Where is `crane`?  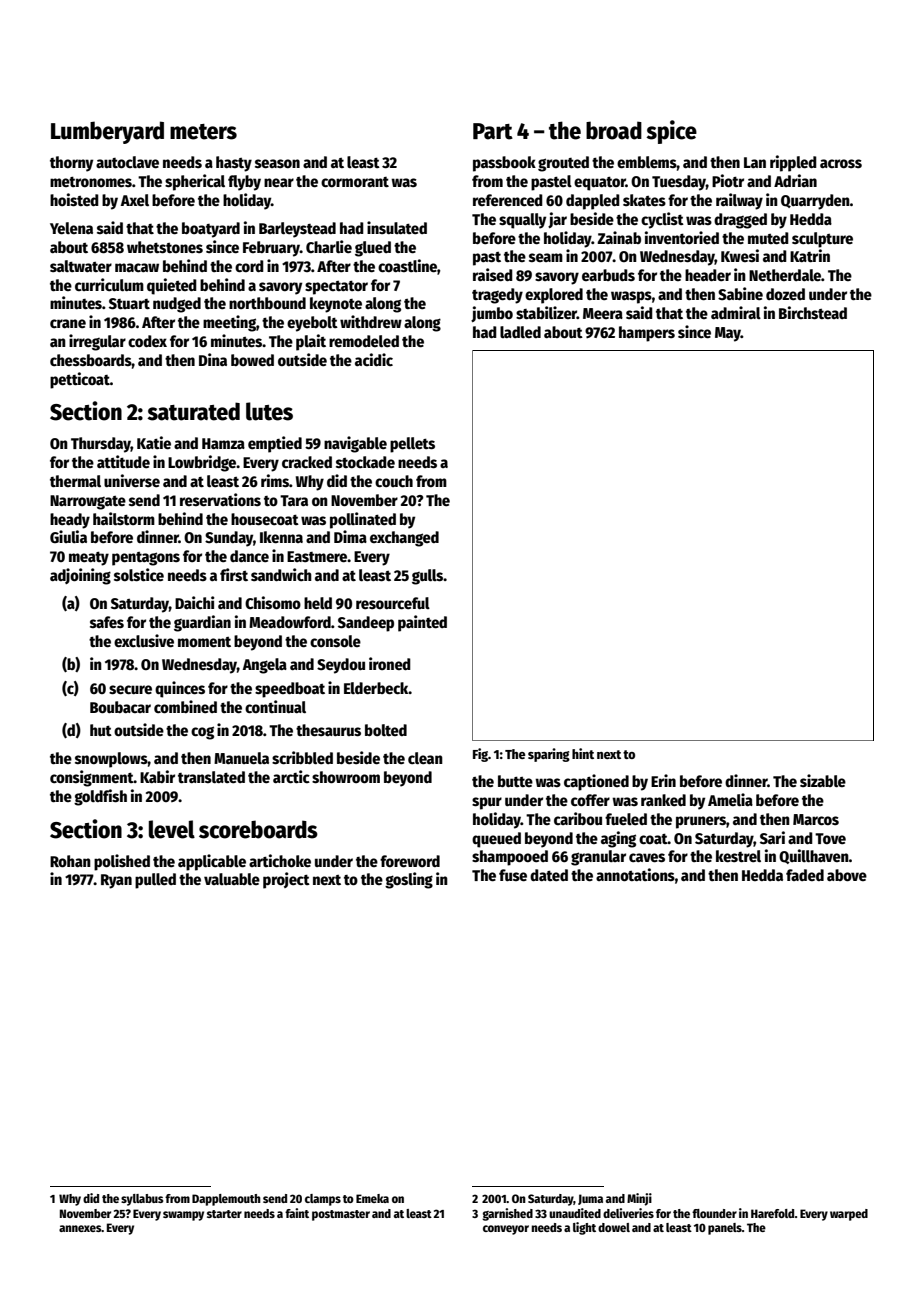
crane is located at coordinates (68, 323).
